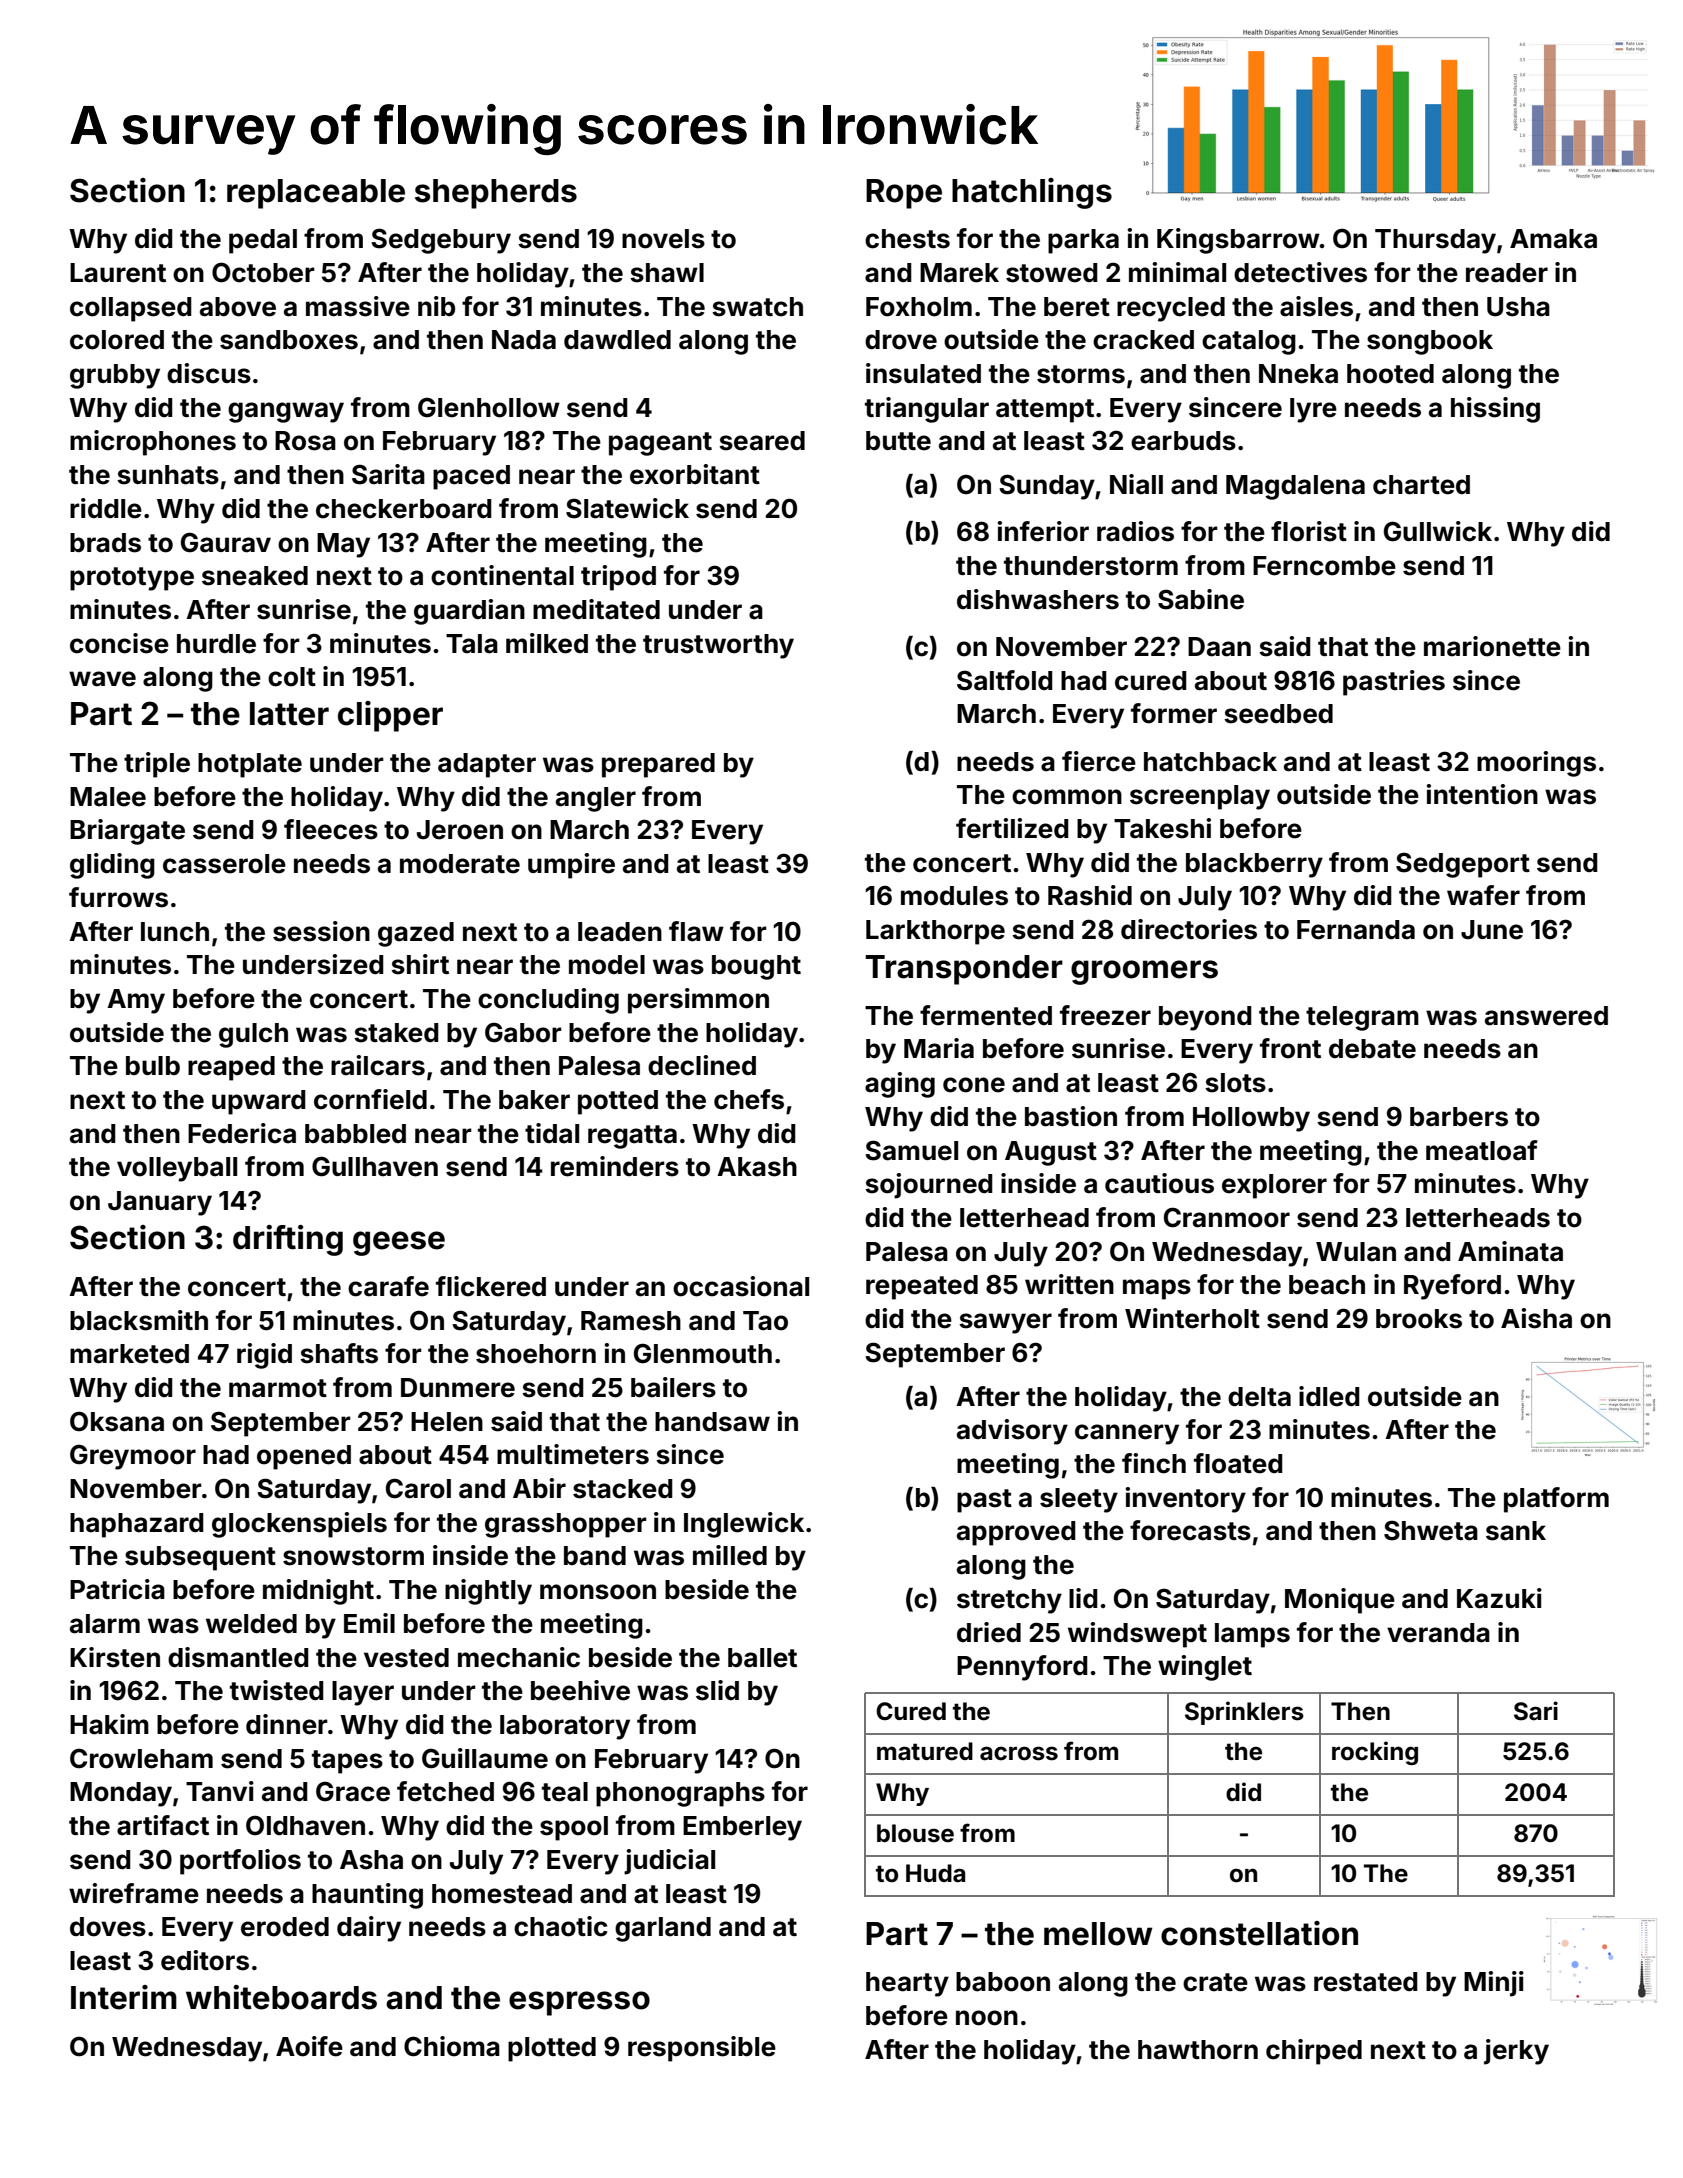 The height and width of the screenshot is (2178, 1683). What do you see at coordinates (496, 194) in the screenshot?
I see `shepherds` at bounding box center [496, 194].
